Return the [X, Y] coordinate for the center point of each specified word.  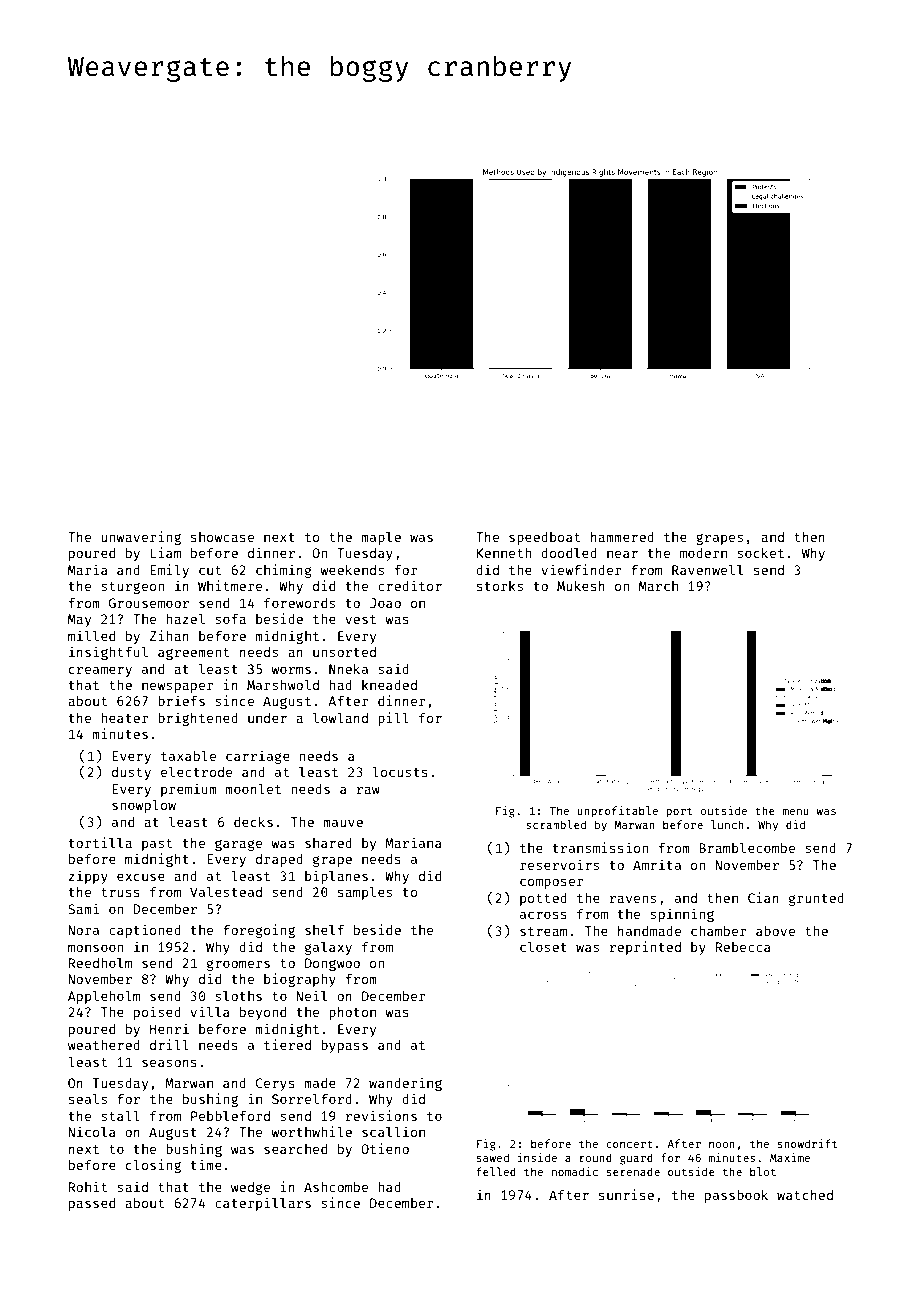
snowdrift [807, 1143]
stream [543, 931]
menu [796, 812]
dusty [131, 773]
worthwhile [311, 1131]
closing [153, 1166]
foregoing [259, 931]
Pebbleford [230, 1115]
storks [500, 586]
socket [760, 553]
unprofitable [617, 812]
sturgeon [132, 588]
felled [496, 1171]
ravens [633, 899]
